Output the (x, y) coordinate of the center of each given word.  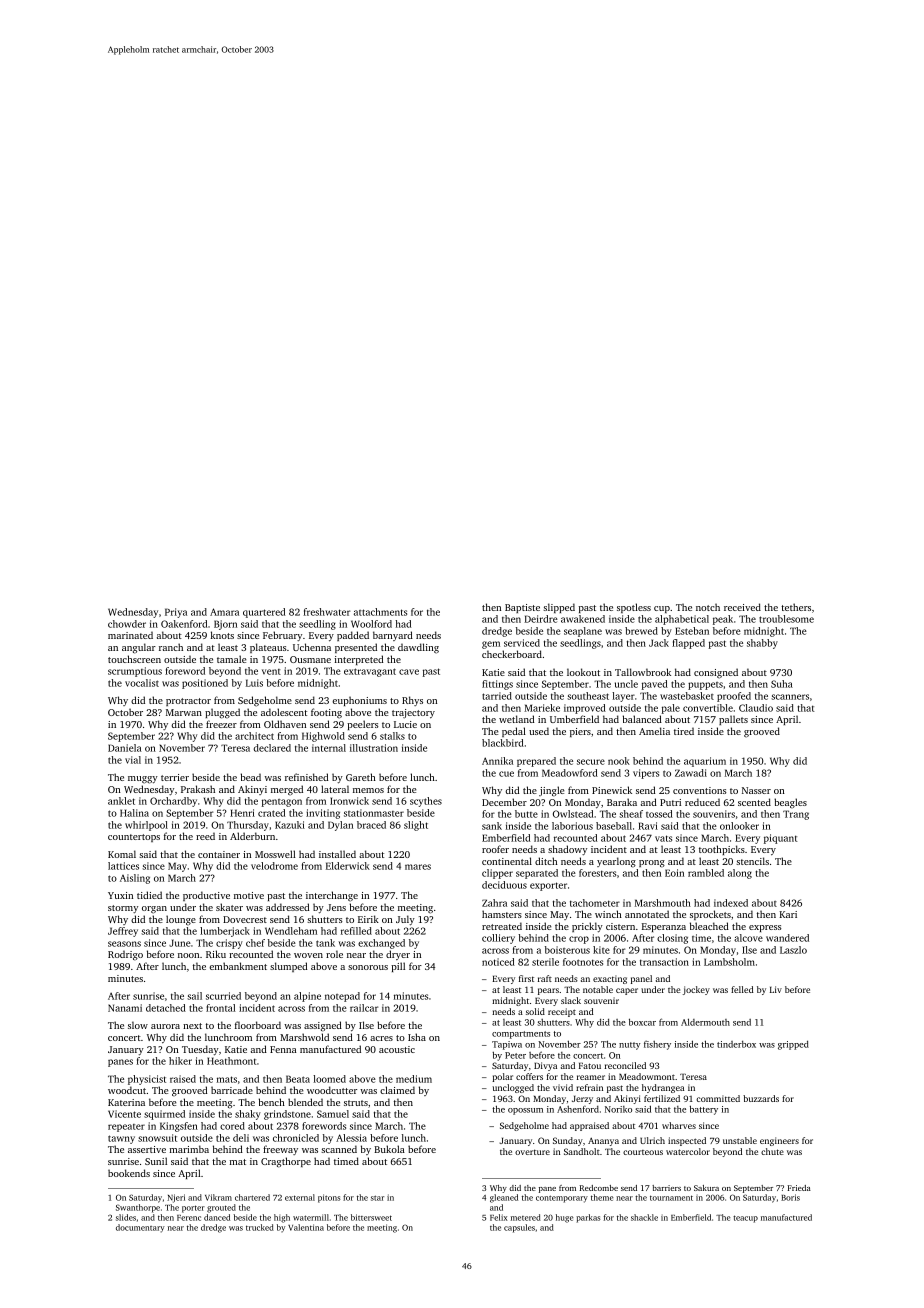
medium (414, 1079)
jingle (552, 791)
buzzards (761, 1098)
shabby (762, 644)
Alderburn (252, 836)
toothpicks (722, 850)
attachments (380, 612)
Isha (417, 1037)
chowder (127, 624)
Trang (796, 815)
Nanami (125, 1008)
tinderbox (736, 1044)
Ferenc (189, 1218)
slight (416, 826)
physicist (147, 1080)
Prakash (198, 789)
